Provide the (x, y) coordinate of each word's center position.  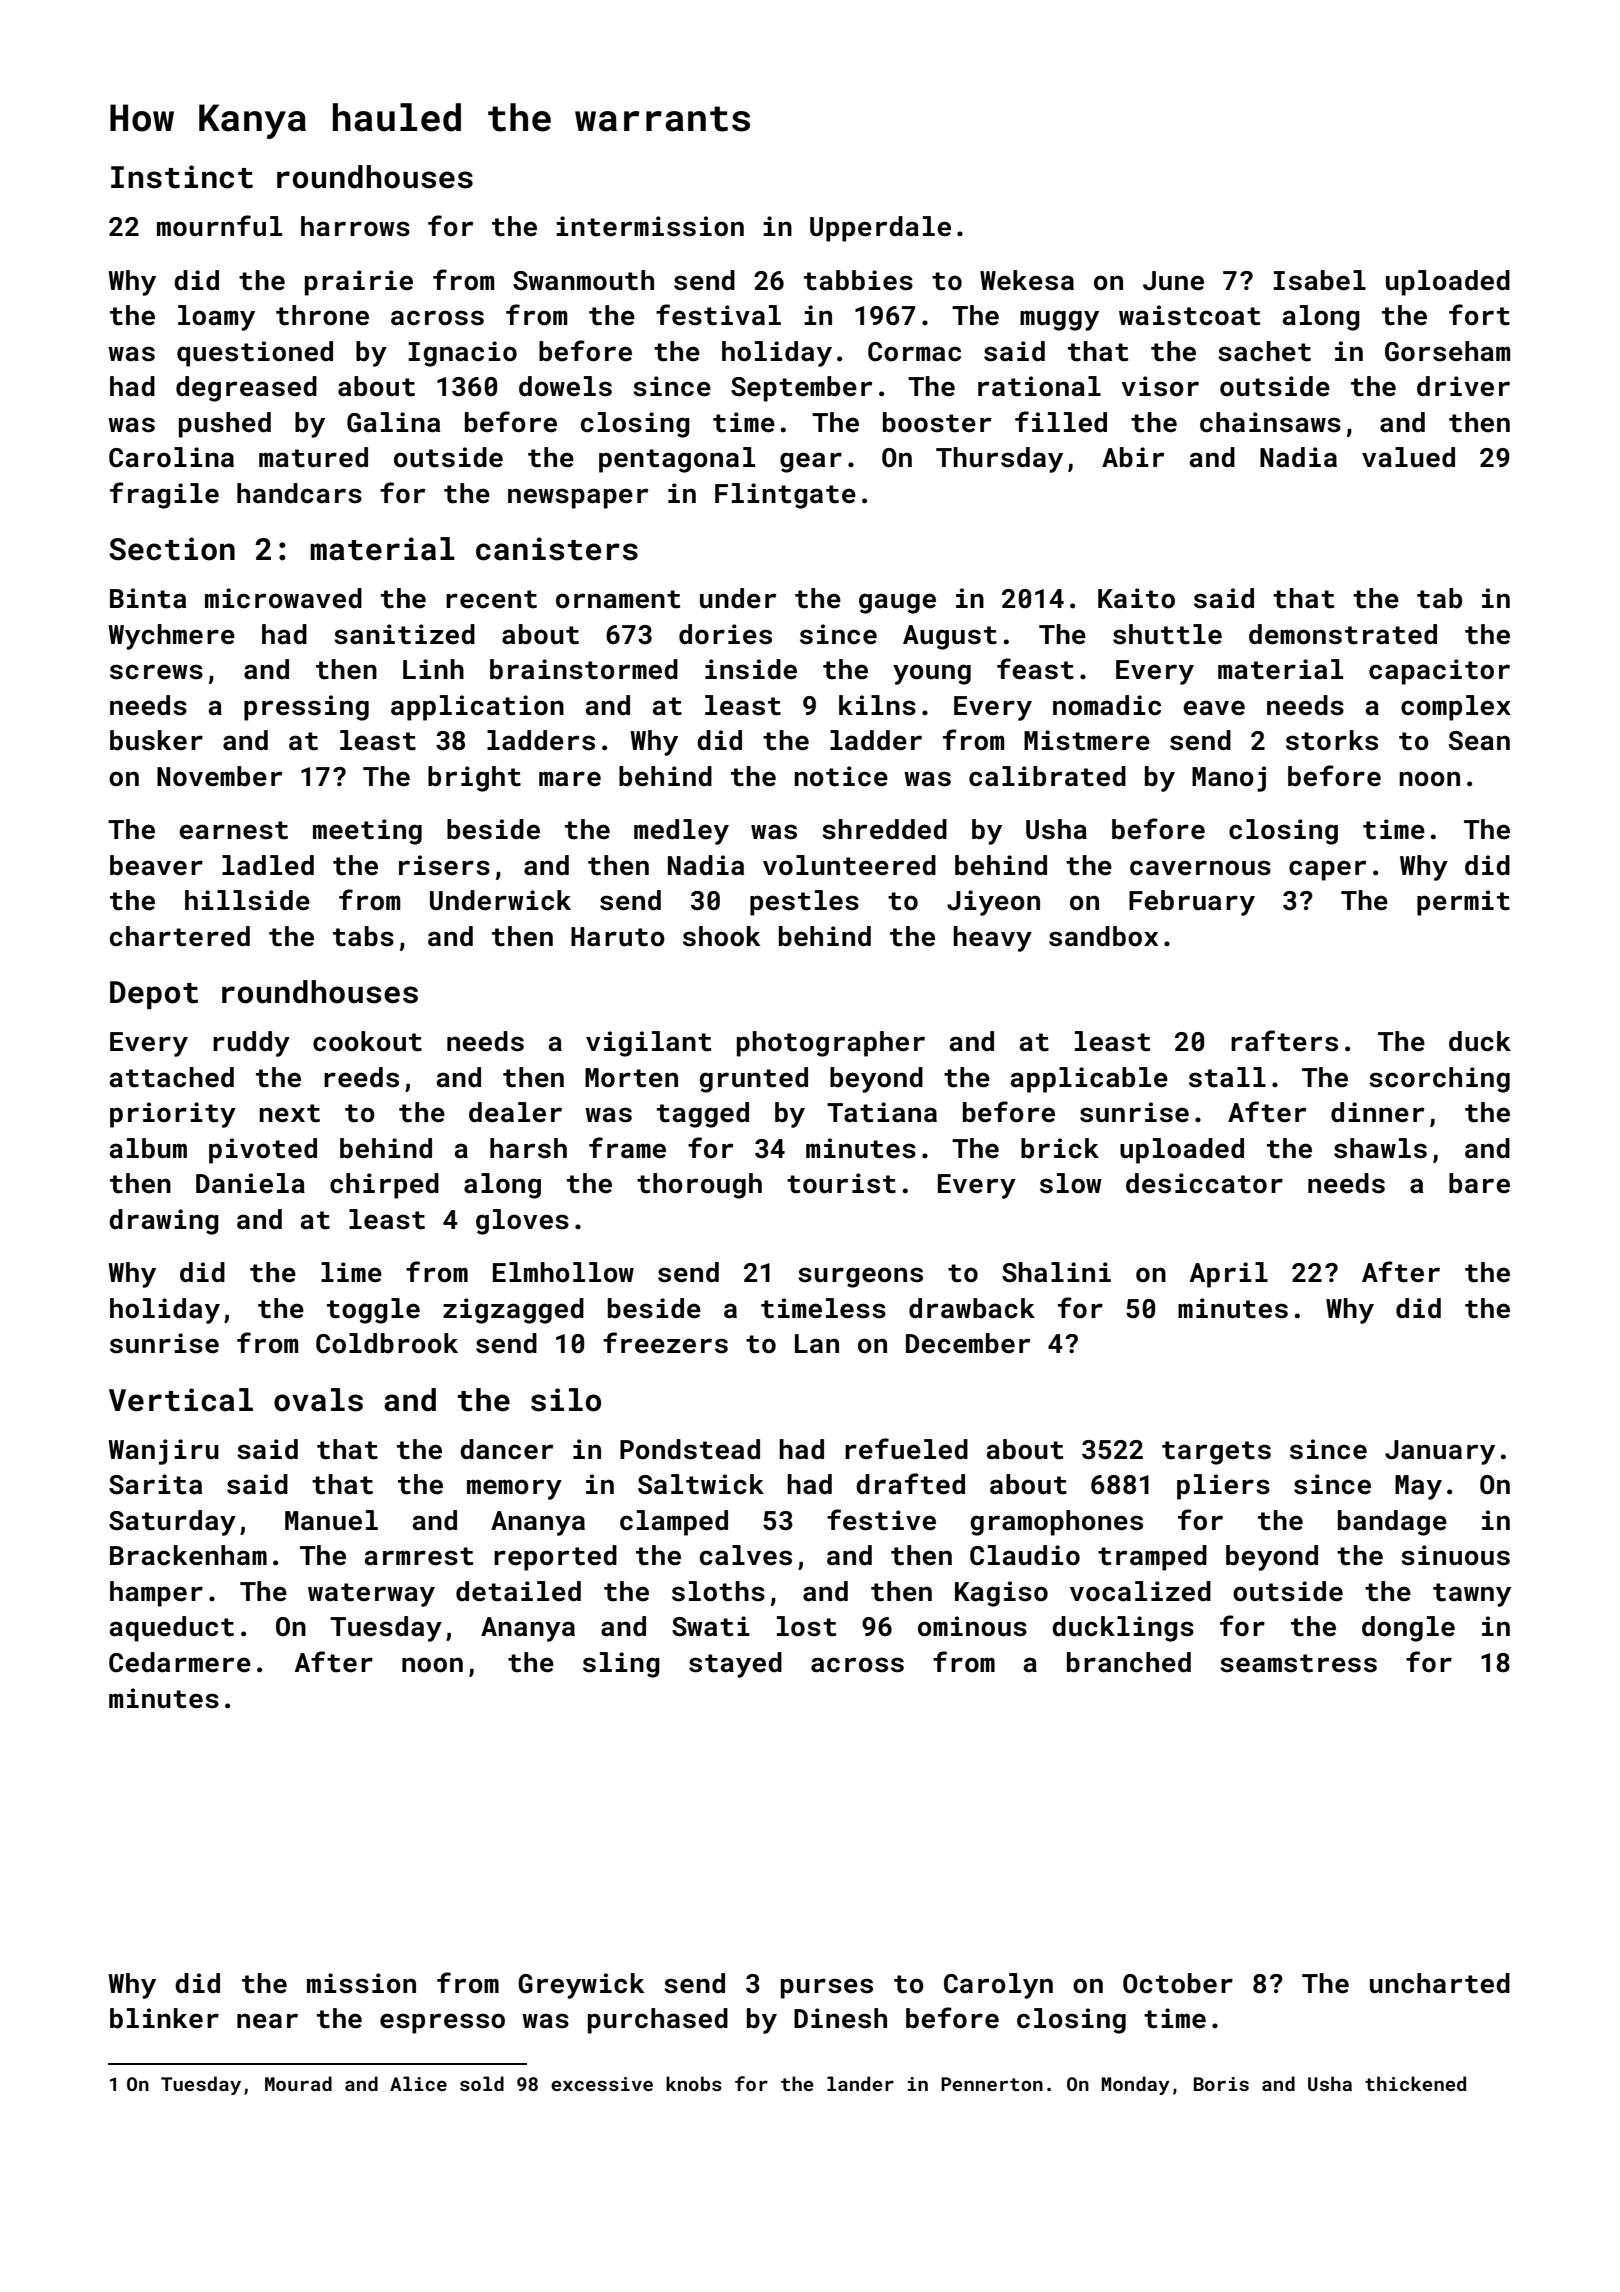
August (950, 637)
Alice (418, 2083)
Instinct (182, 177)
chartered (180, 936)
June (1173, 281)
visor (1160, 386)
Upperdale (880, 229)
